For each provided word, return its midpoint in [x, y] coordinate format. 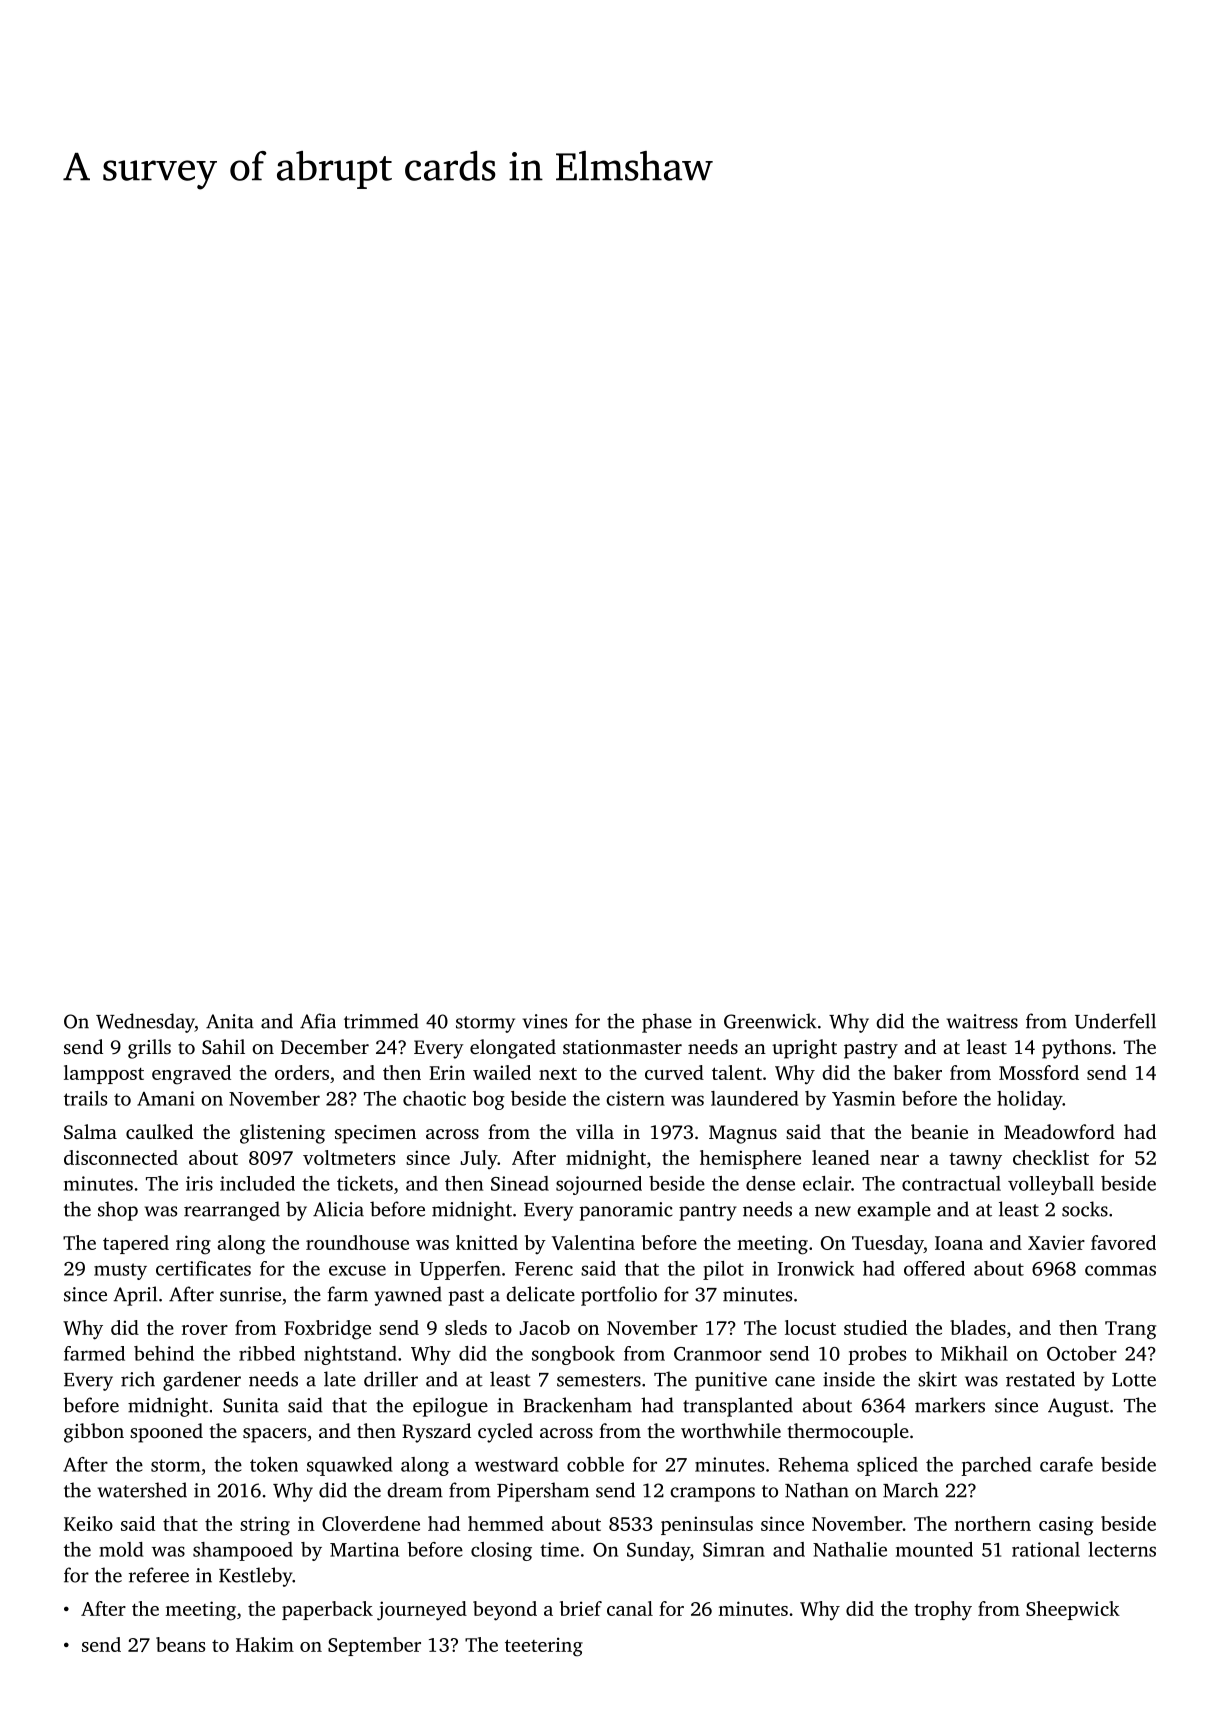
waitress [982, 1021]
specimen [375, 1134]
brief [581, 1608]
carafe [1066, 1464]
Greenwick [770, 1021]
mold [121, 1549]
